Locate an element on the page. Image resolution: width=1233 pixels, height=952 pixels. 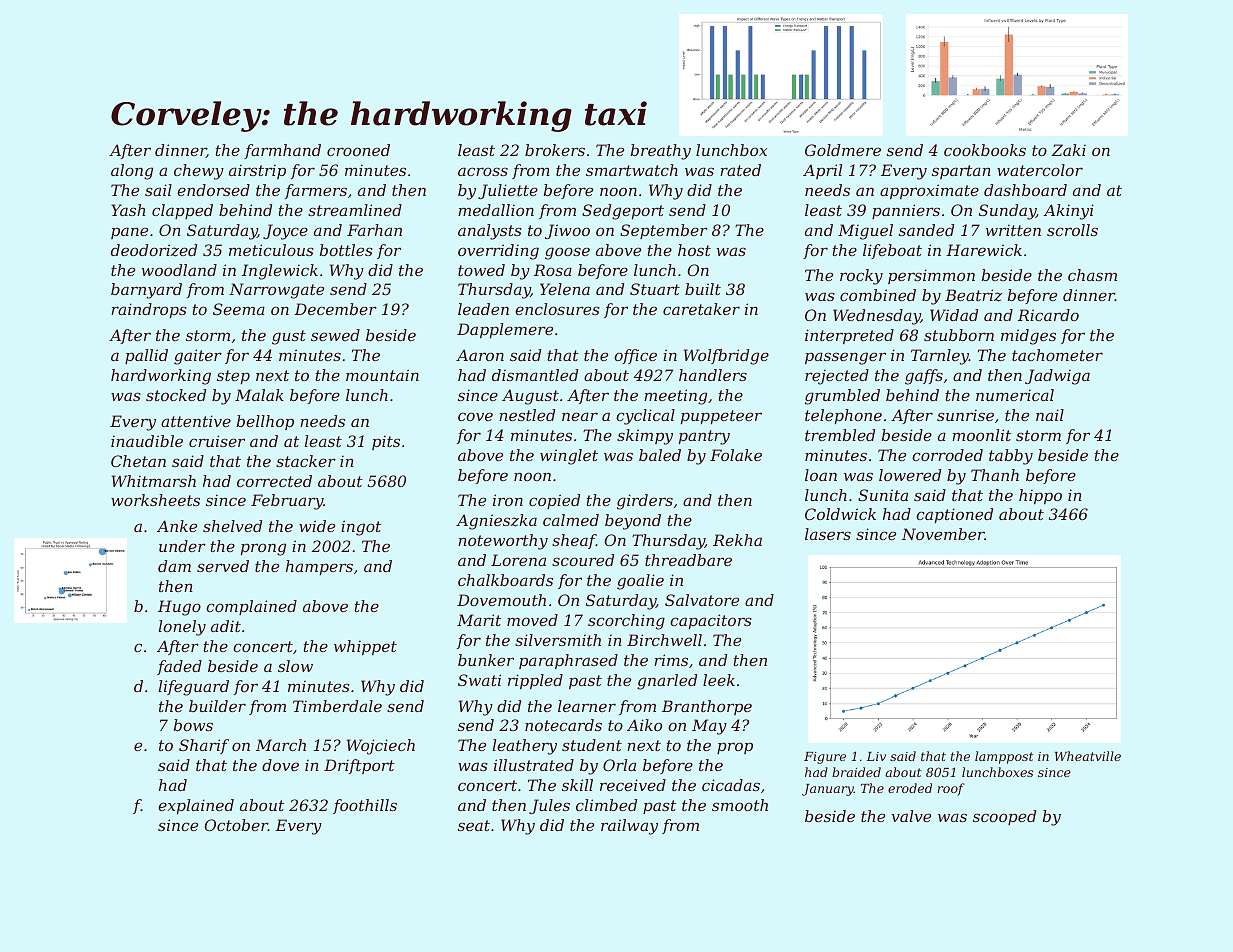
corrected is located at coordinates (274, 481).
